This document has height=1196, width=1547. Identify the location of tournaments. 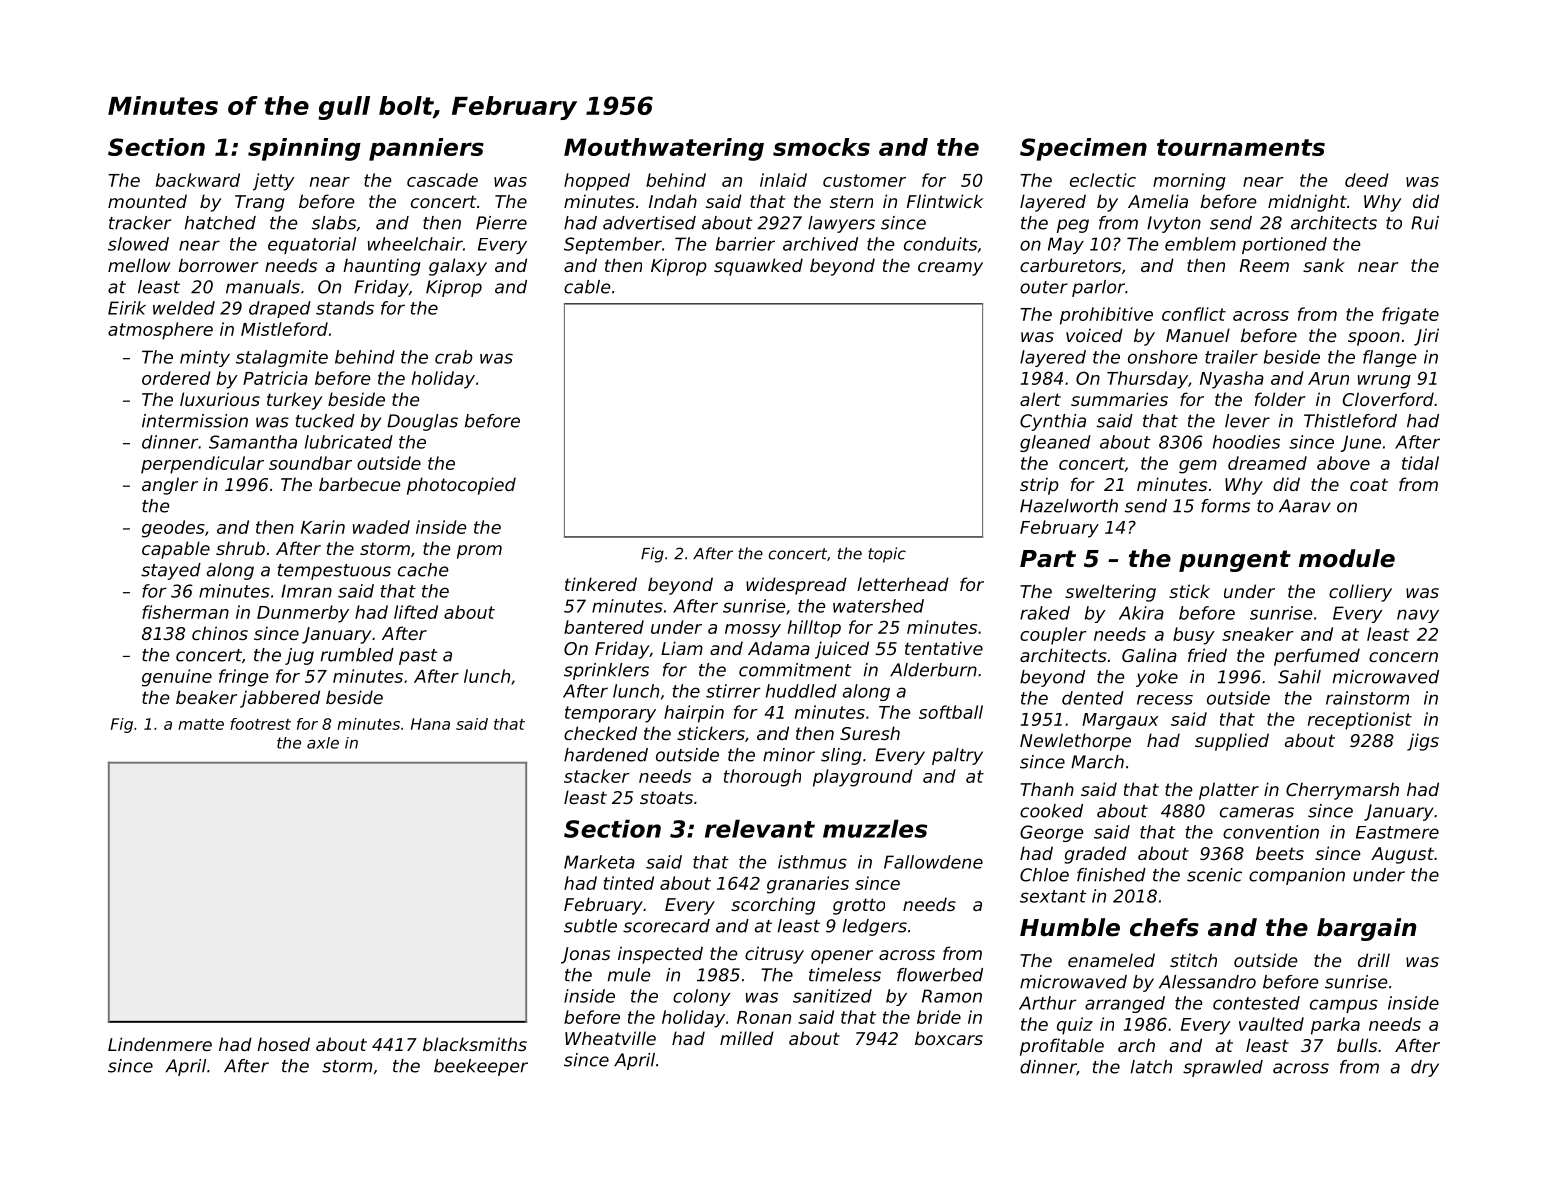
(1241, 147).
